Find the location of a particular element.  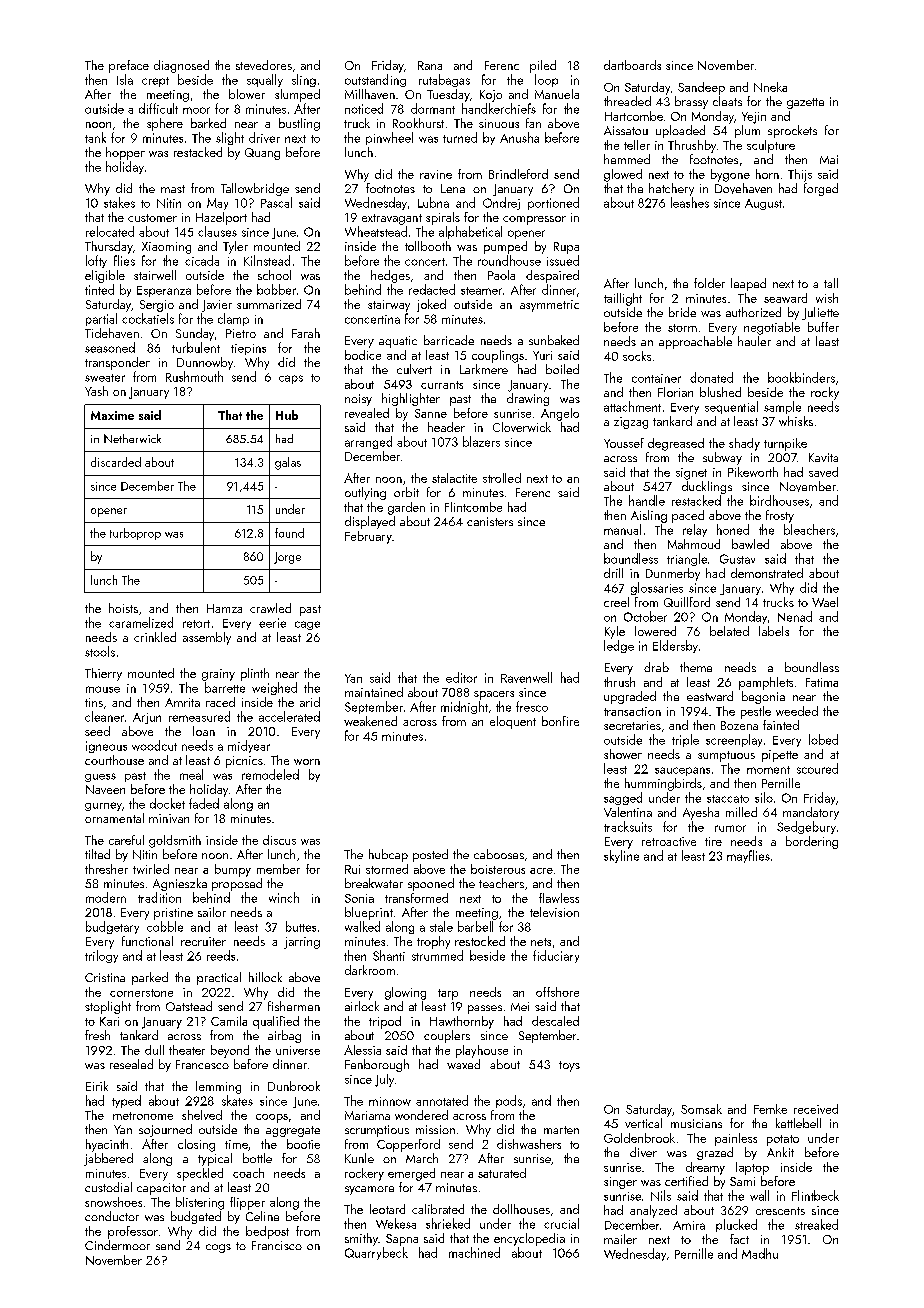

tire is located at coordinates (713, 841).
